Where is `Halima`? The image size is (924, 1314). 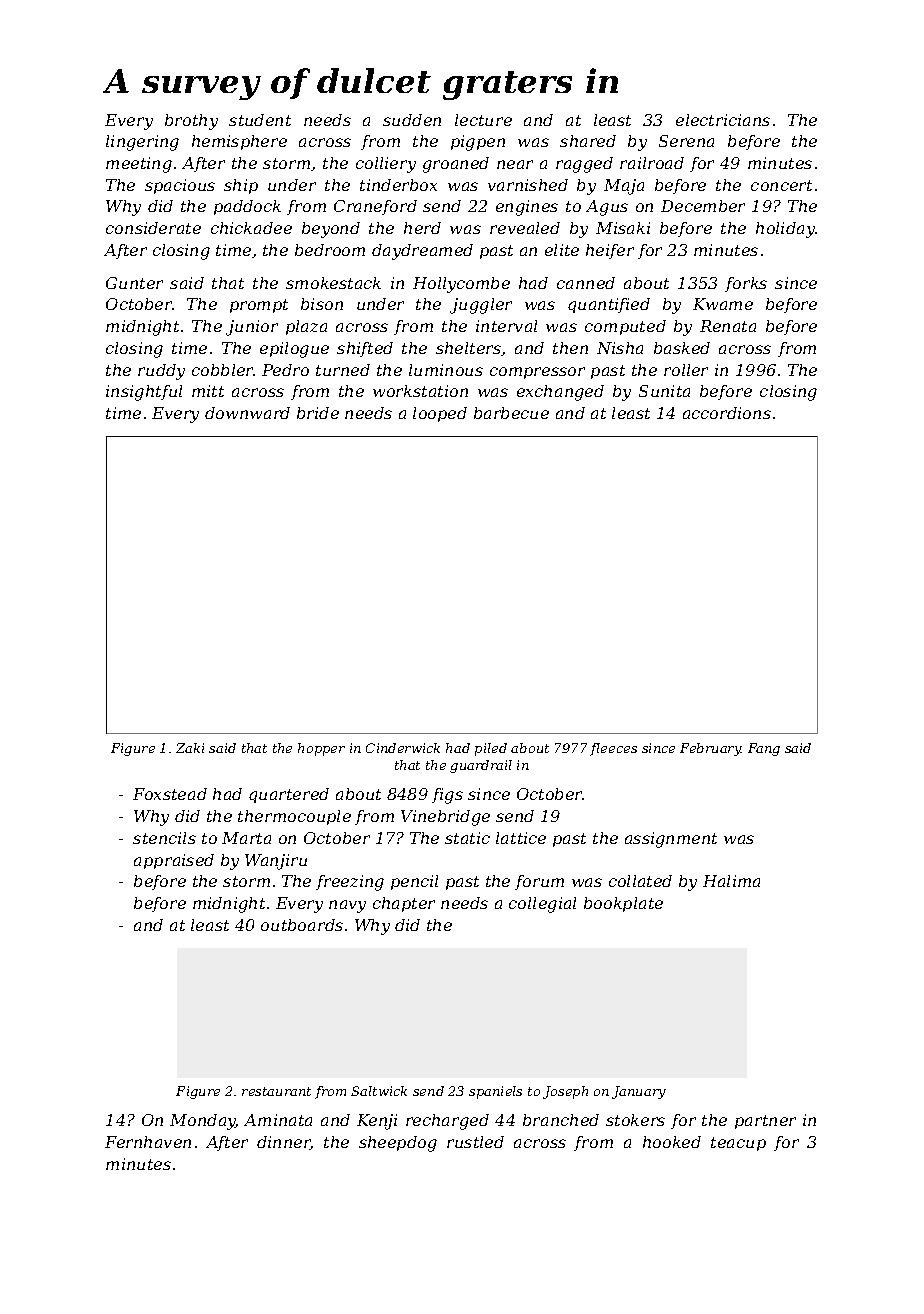
Halima is located at coordinates (731, 881).
